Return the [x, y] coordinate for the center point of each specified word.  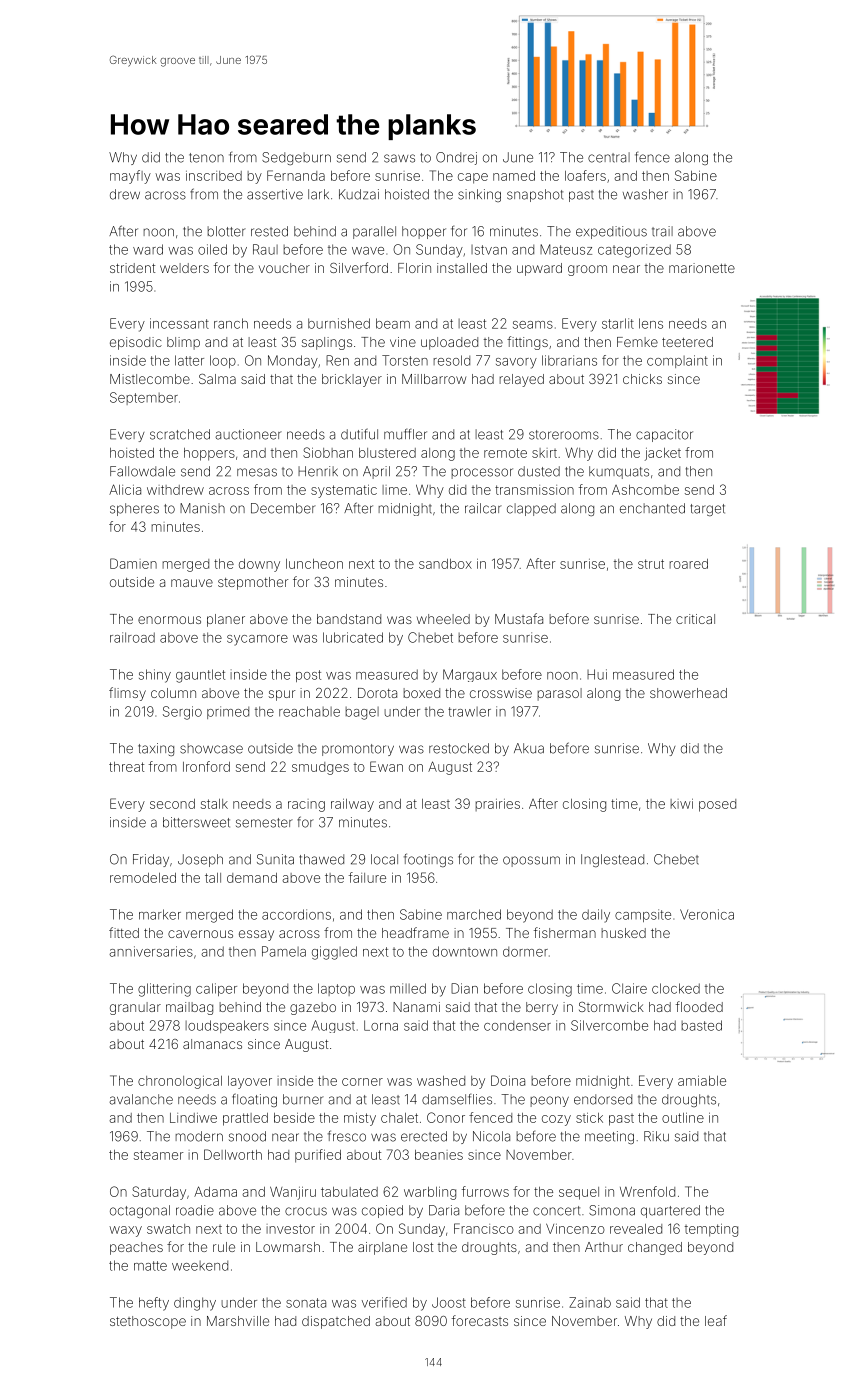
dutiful [359, 434]
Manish [202, 508]
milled [408, 988]
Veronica [707, 914]
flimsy [127, 694]
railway [352, 805]
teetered [687, 342]
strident [132, 268]
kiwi [681, 804]
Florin [414, 268]
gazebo [313, 1008]
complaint [677, 361]
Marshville [238, 1321]
